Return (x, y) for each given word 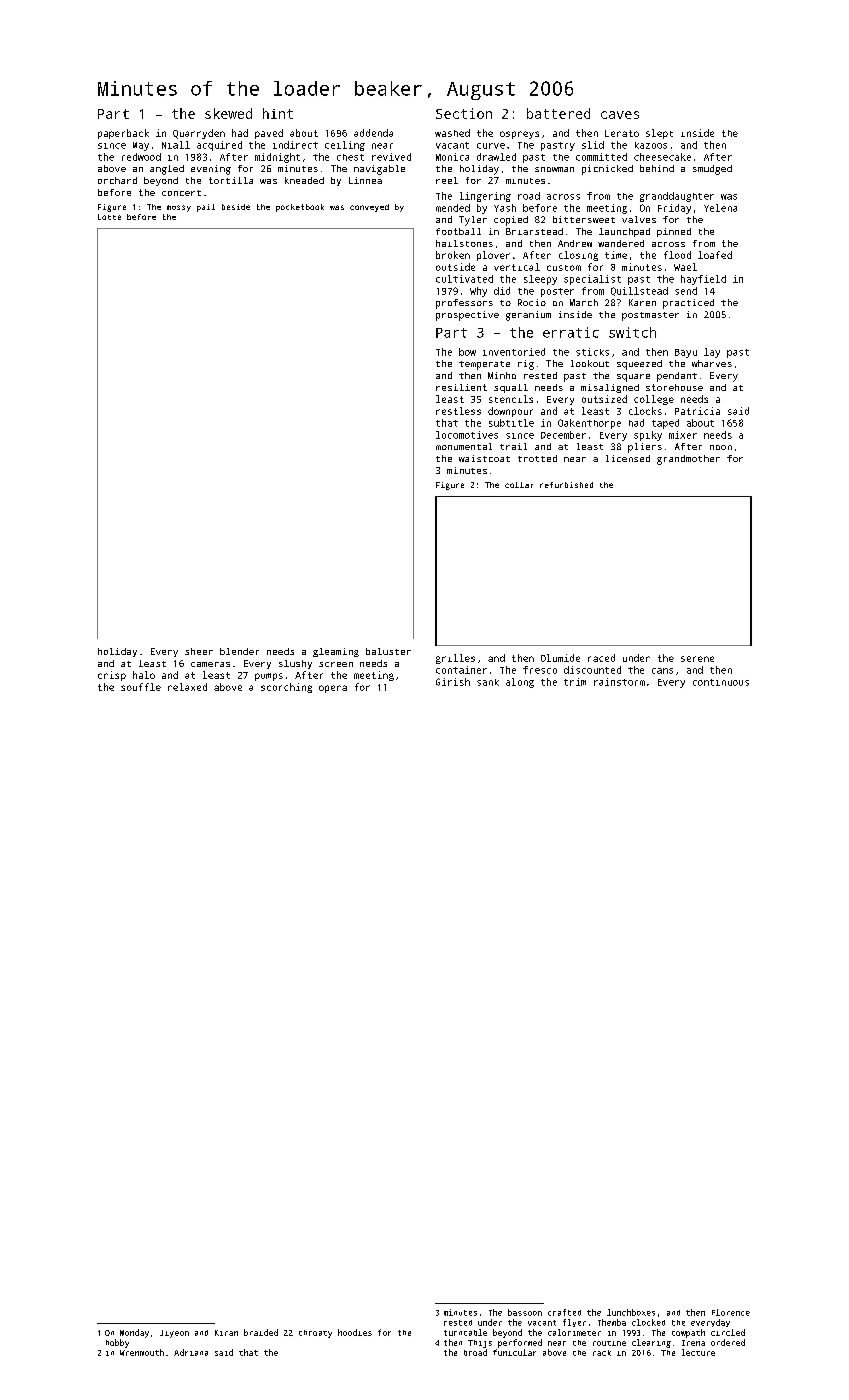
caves (620, 115)
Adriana (191, 1352)
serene (697, 659)
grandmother (688, 460)
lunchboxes (631, 1312)
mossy (179, 208)
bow (467, 352)
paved (269, 134)
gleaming (336, 652)
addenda (373, 133)
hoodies (355, 1332)
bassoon (525, 1312)
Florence (731, 1312)
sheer (199, 651)
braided (261, 1332)
